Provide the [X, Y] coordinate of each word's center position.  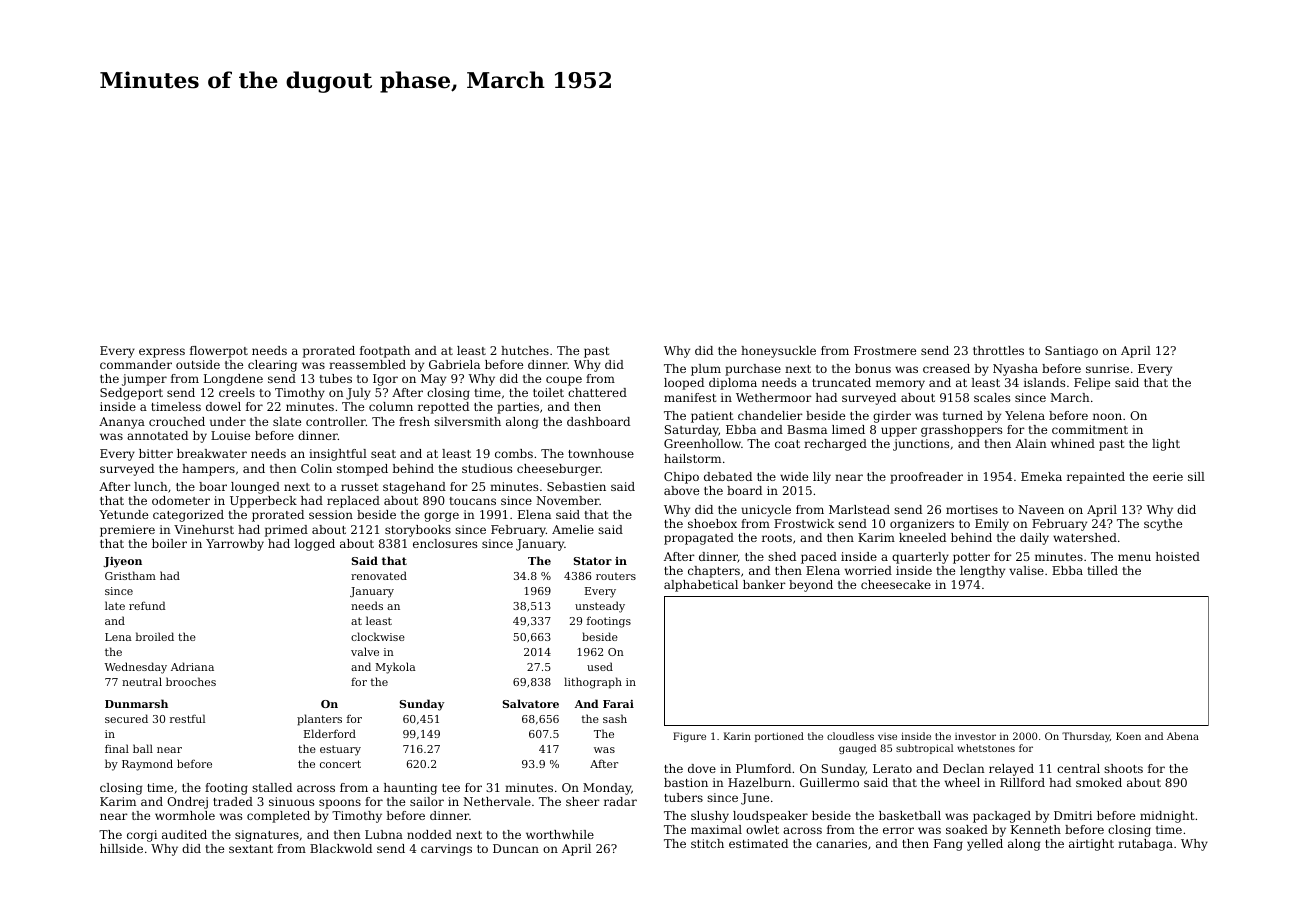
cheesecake [896, 584]
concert [340, 764]
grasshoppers [961, 431]
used [600, 666]
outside [198, 364]
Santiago [1071, 352]
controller [336, 421]
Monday [607, 789]
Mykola [395, 668]
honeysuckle [778, 352]
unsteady [600, 607]
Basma [807, 429]
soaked [967, 829]
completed [278, 817]
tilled [1103, 570]
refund [147, 605]
